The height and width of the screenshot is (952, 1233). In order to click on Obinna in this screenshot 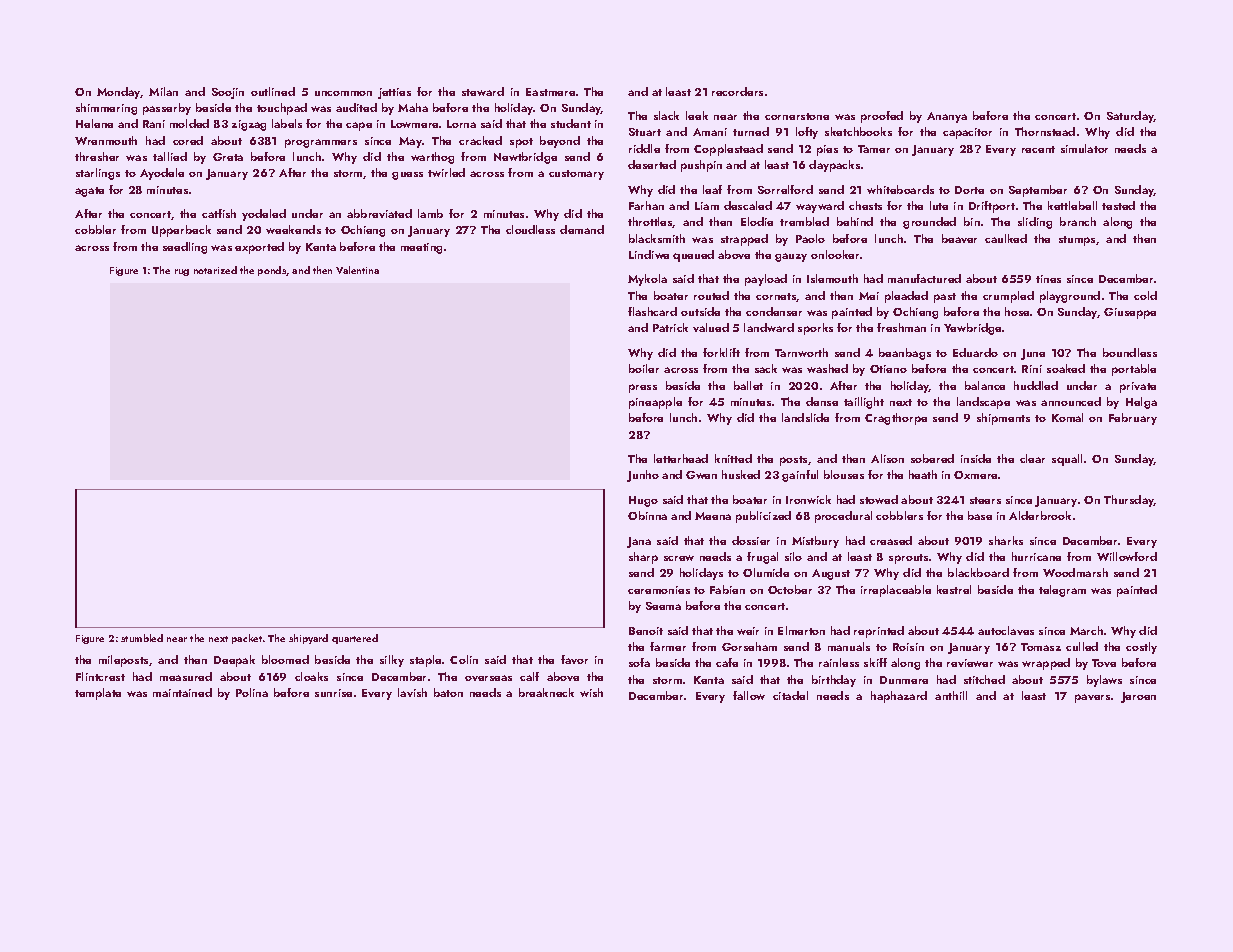, I will do `click(647, 515)`.
